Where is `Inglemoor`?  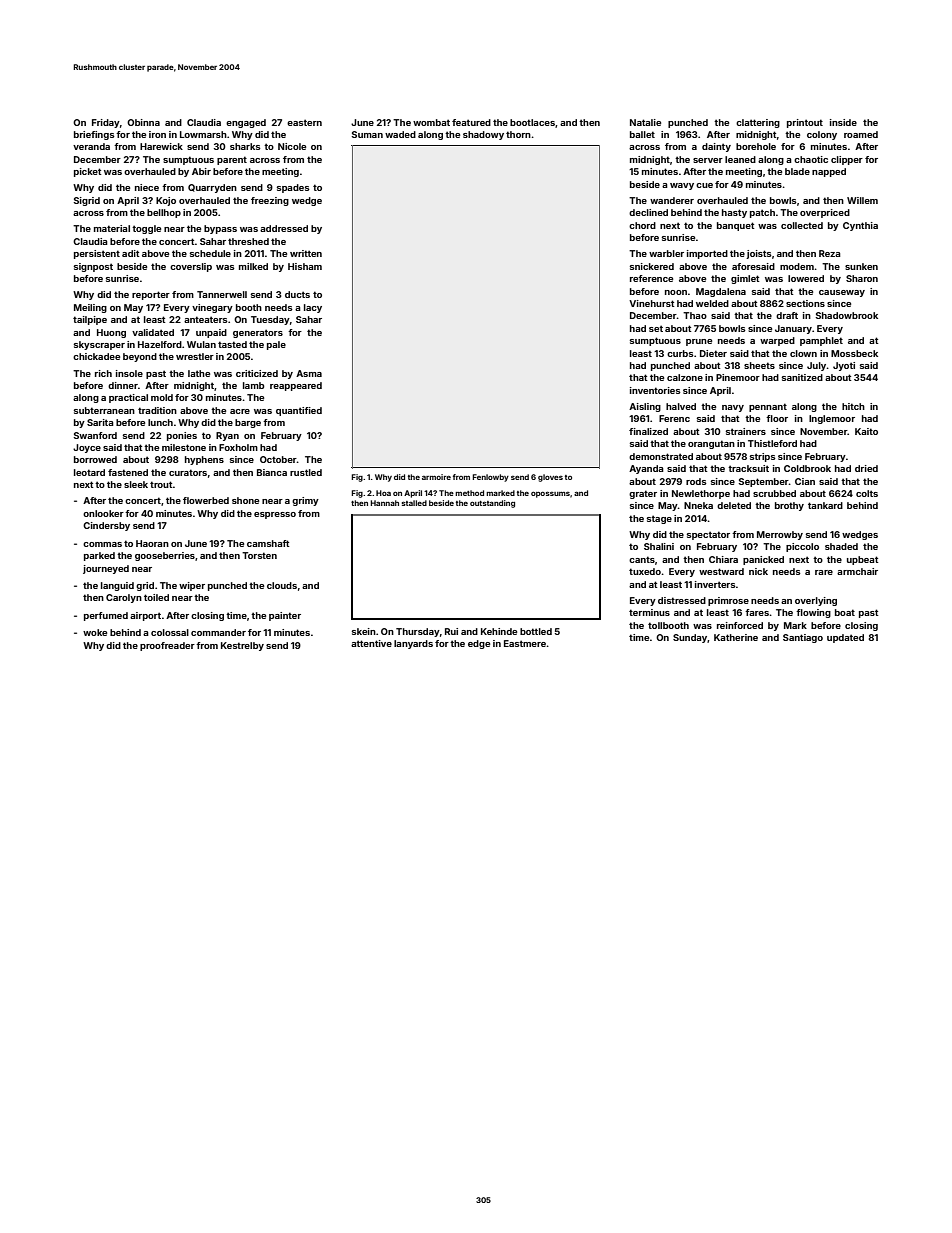
Inglemoor is located at coordinates (832, 419).
